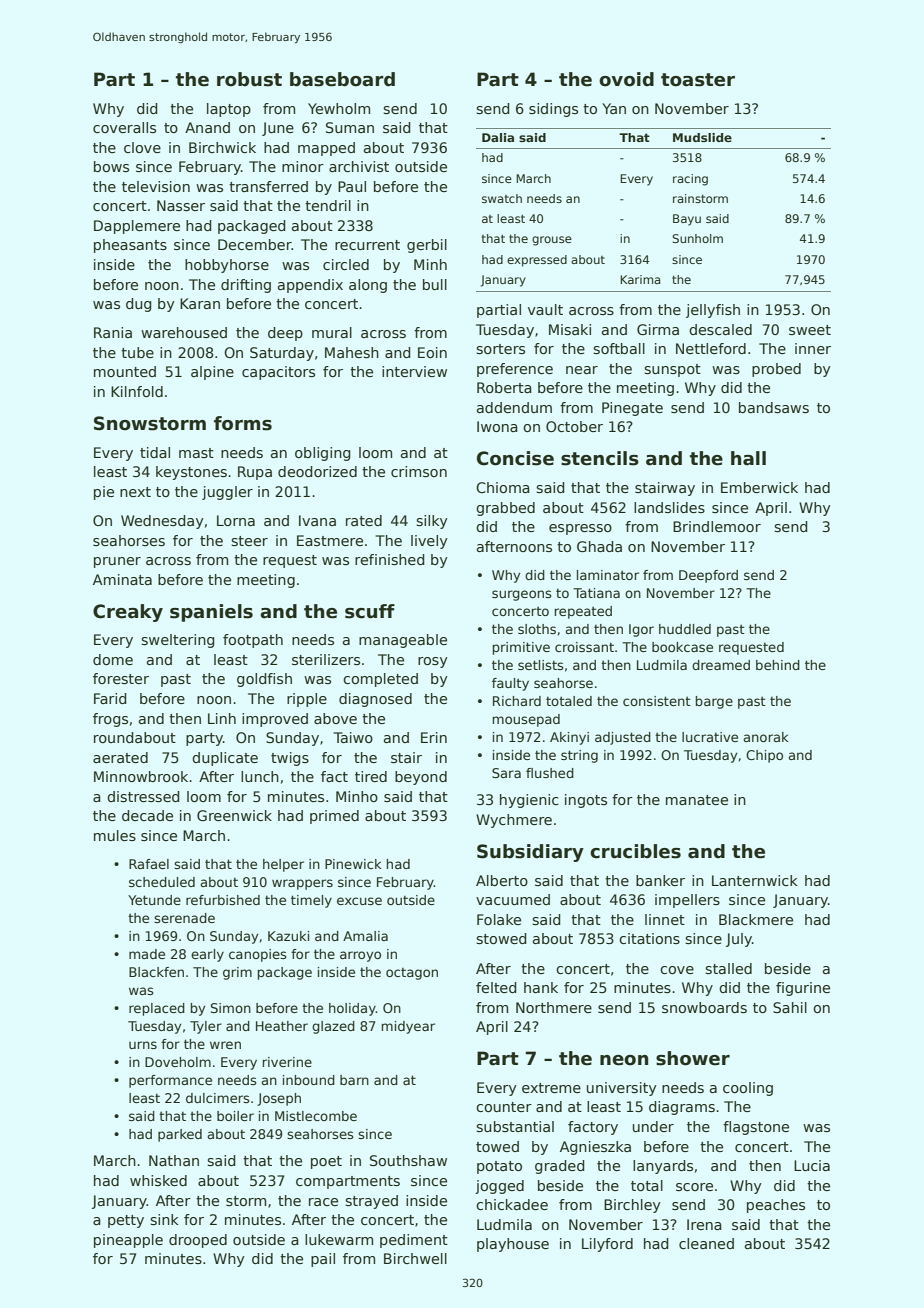  I want to click on tired, so click(371, 776).
